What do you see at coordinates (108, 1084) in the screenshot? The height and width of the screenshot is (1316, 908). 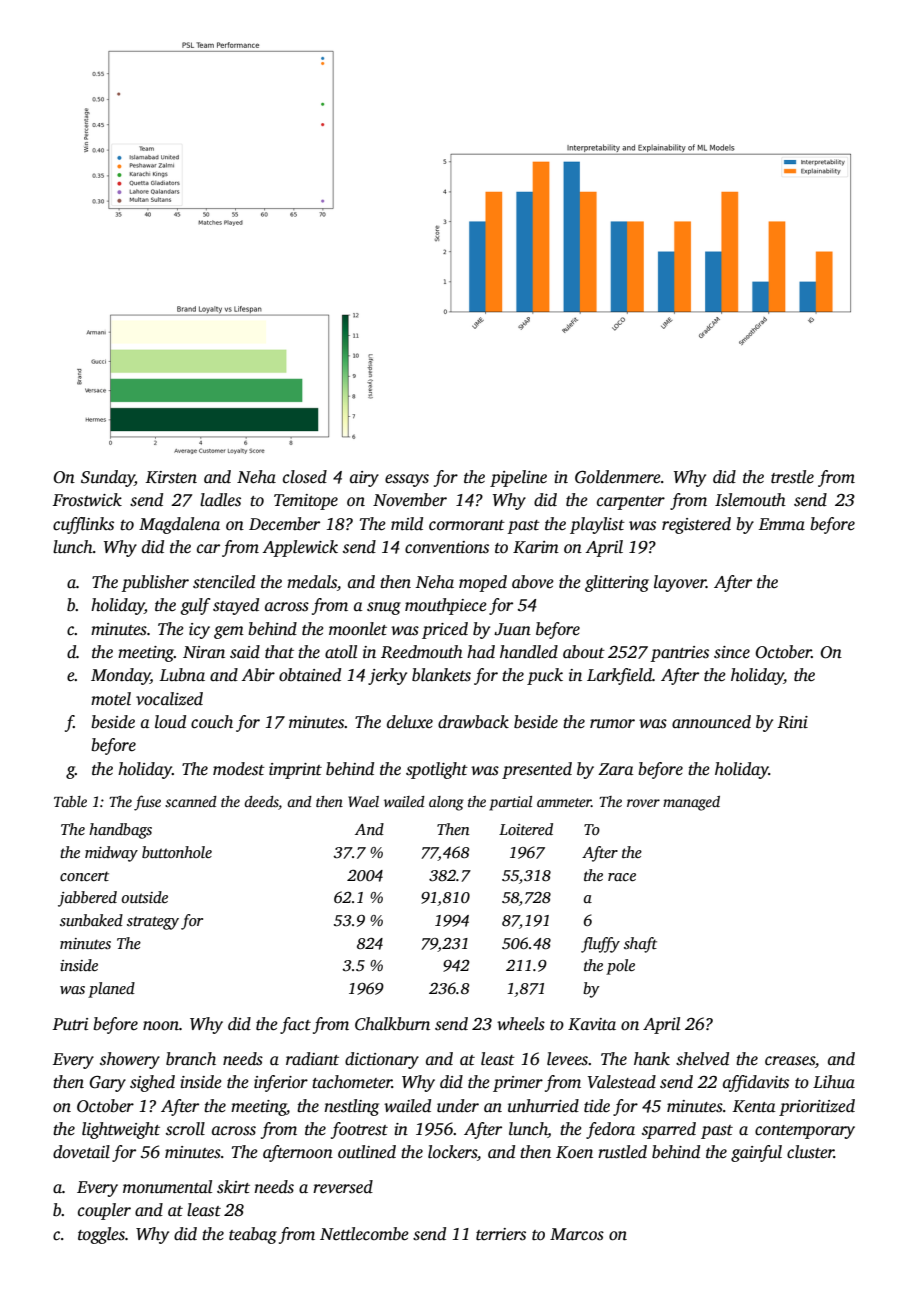 I see `Gary` at bounding box center [108, 1084].
